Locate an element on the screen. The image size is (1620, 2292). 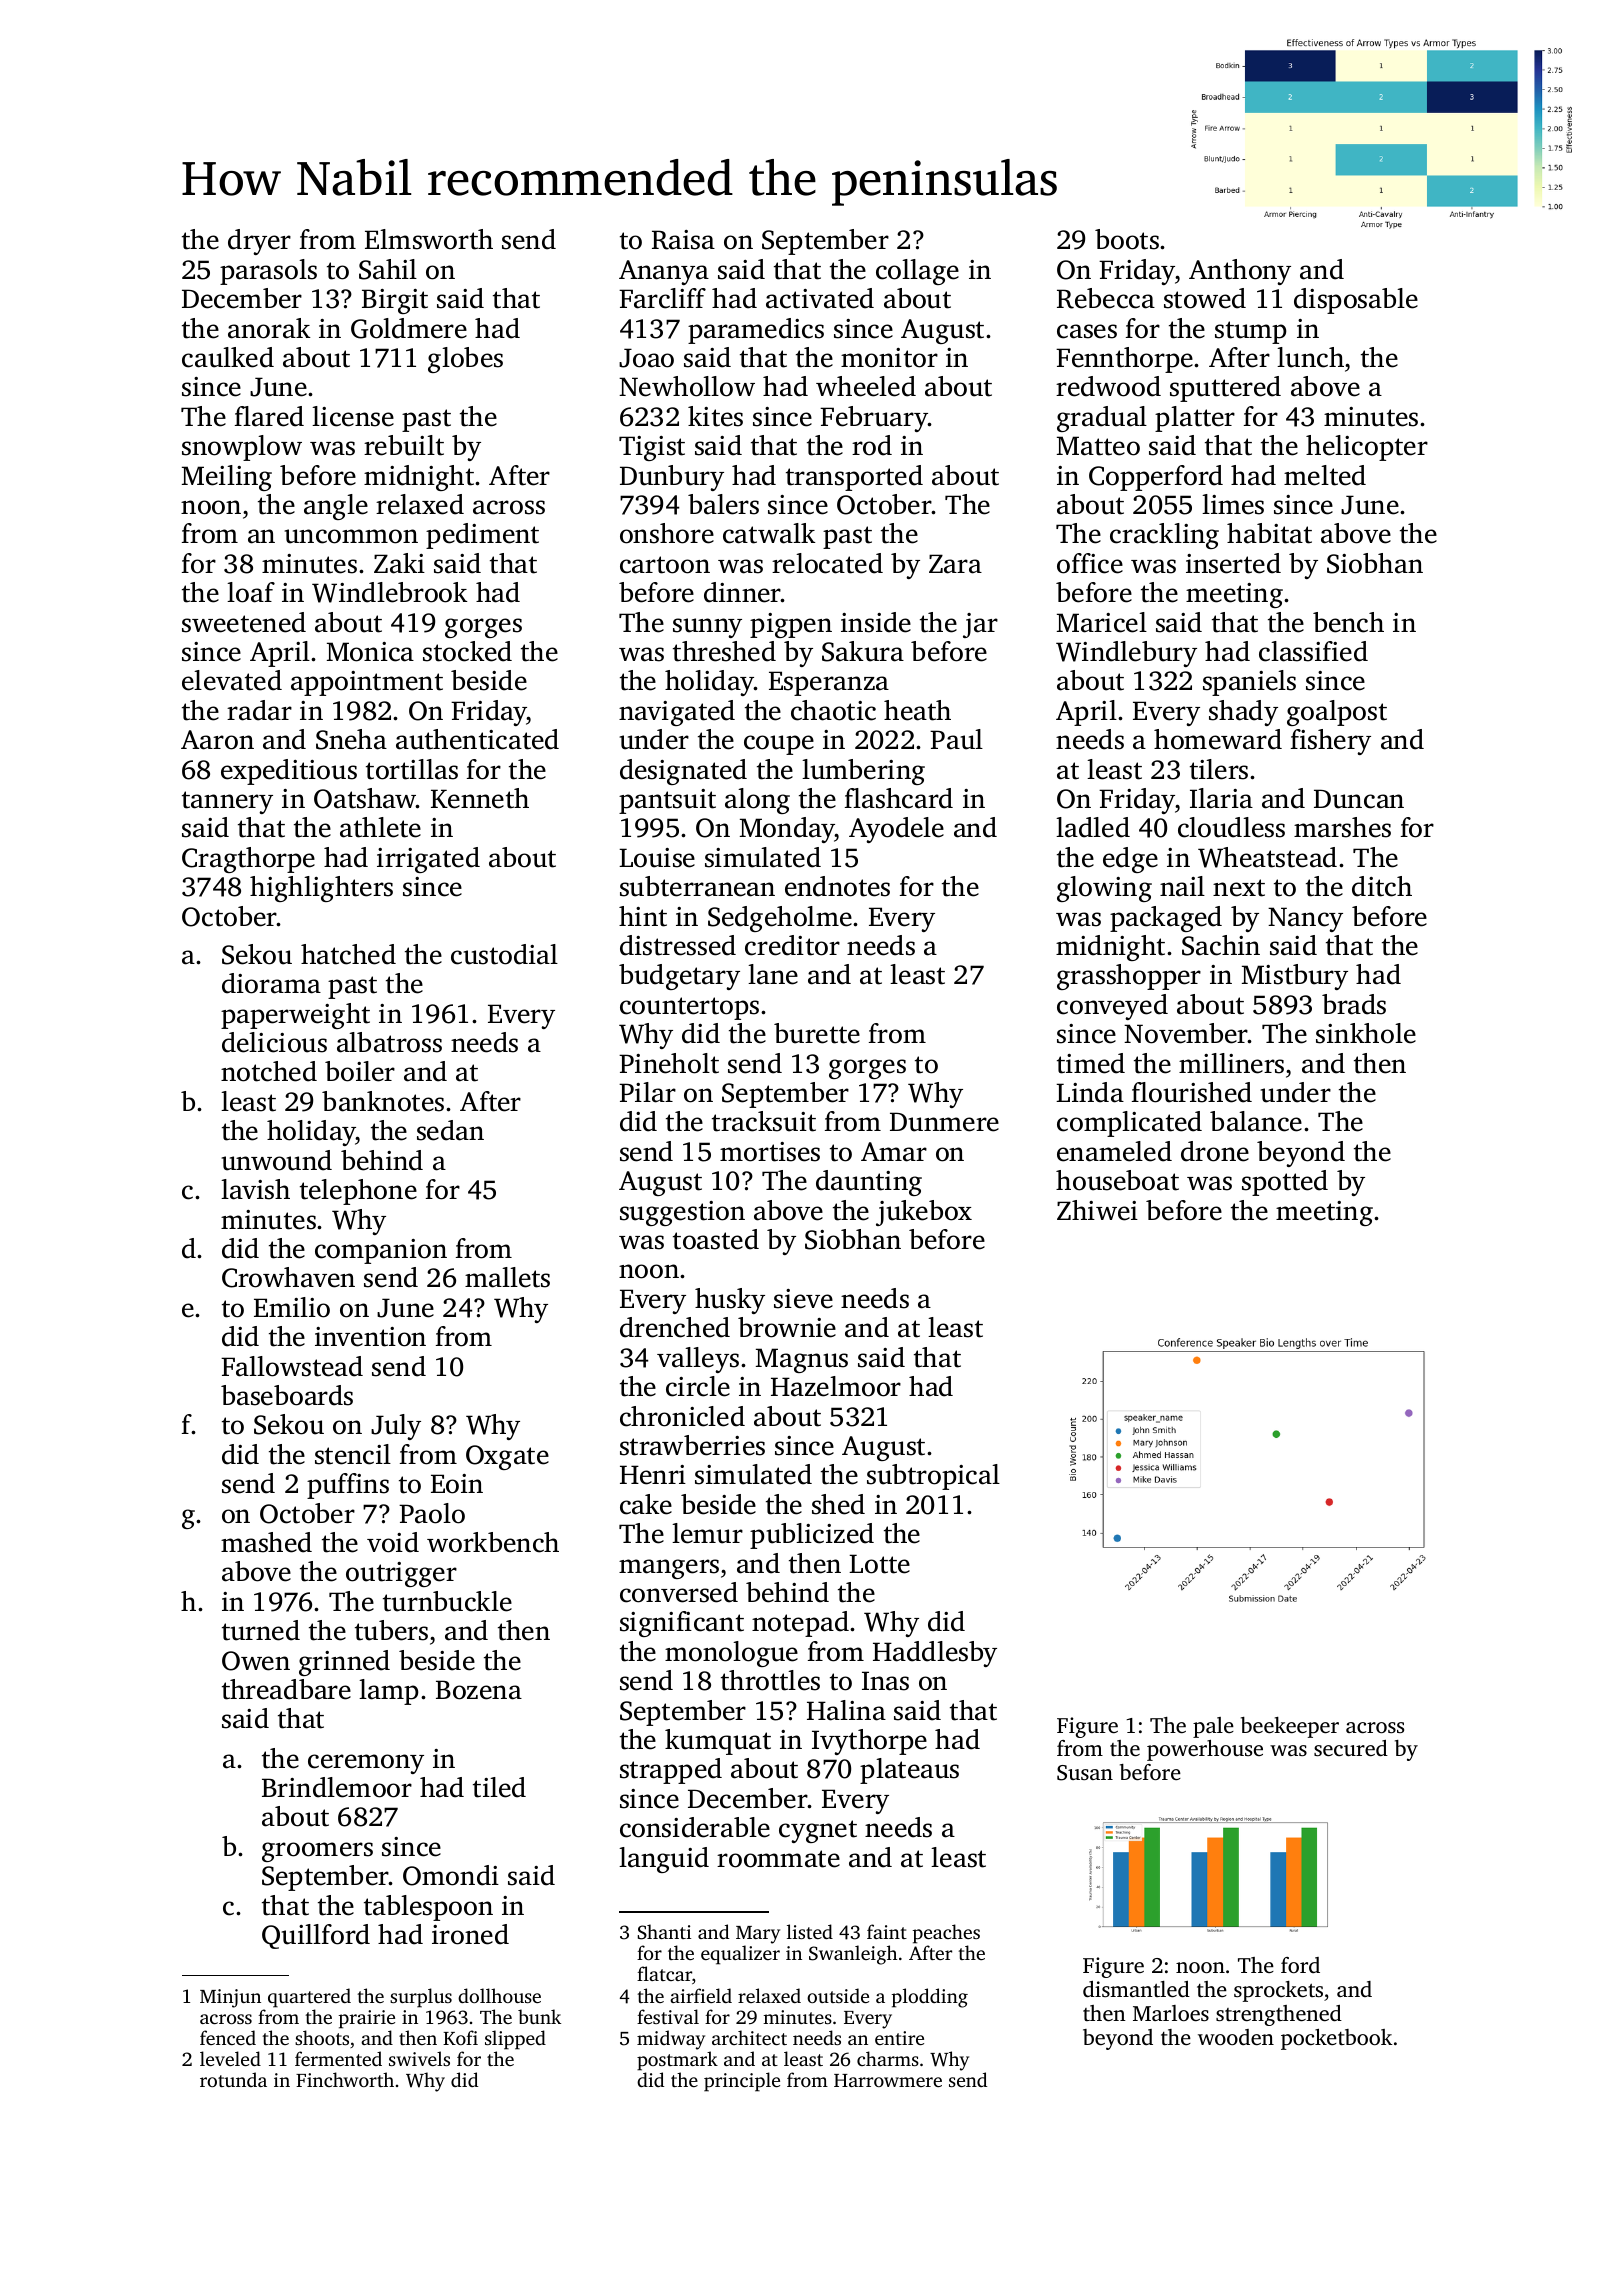
pocketbook is located at coordinates (1337, 2039).
